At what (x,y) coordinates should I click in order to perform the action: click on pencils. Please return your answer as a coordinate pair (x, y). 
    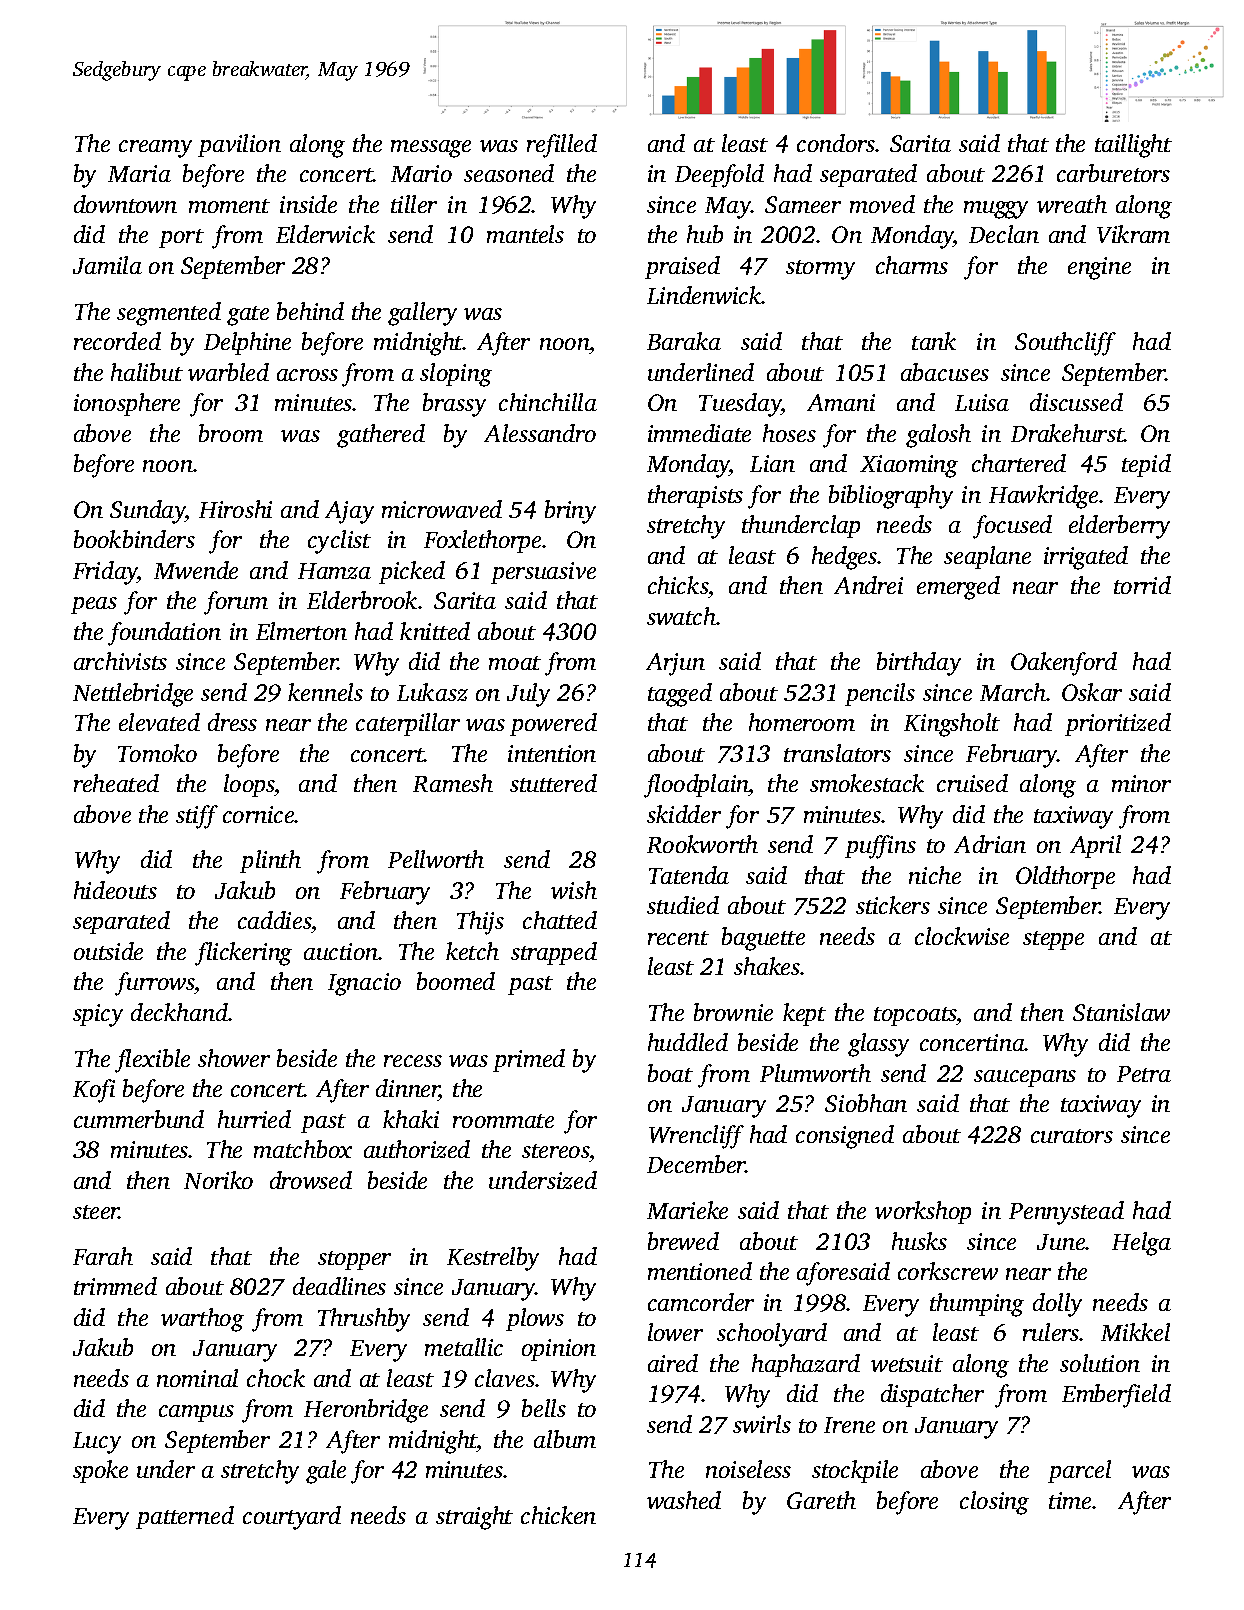
    Looking at the image, I should click on (880, 694).
